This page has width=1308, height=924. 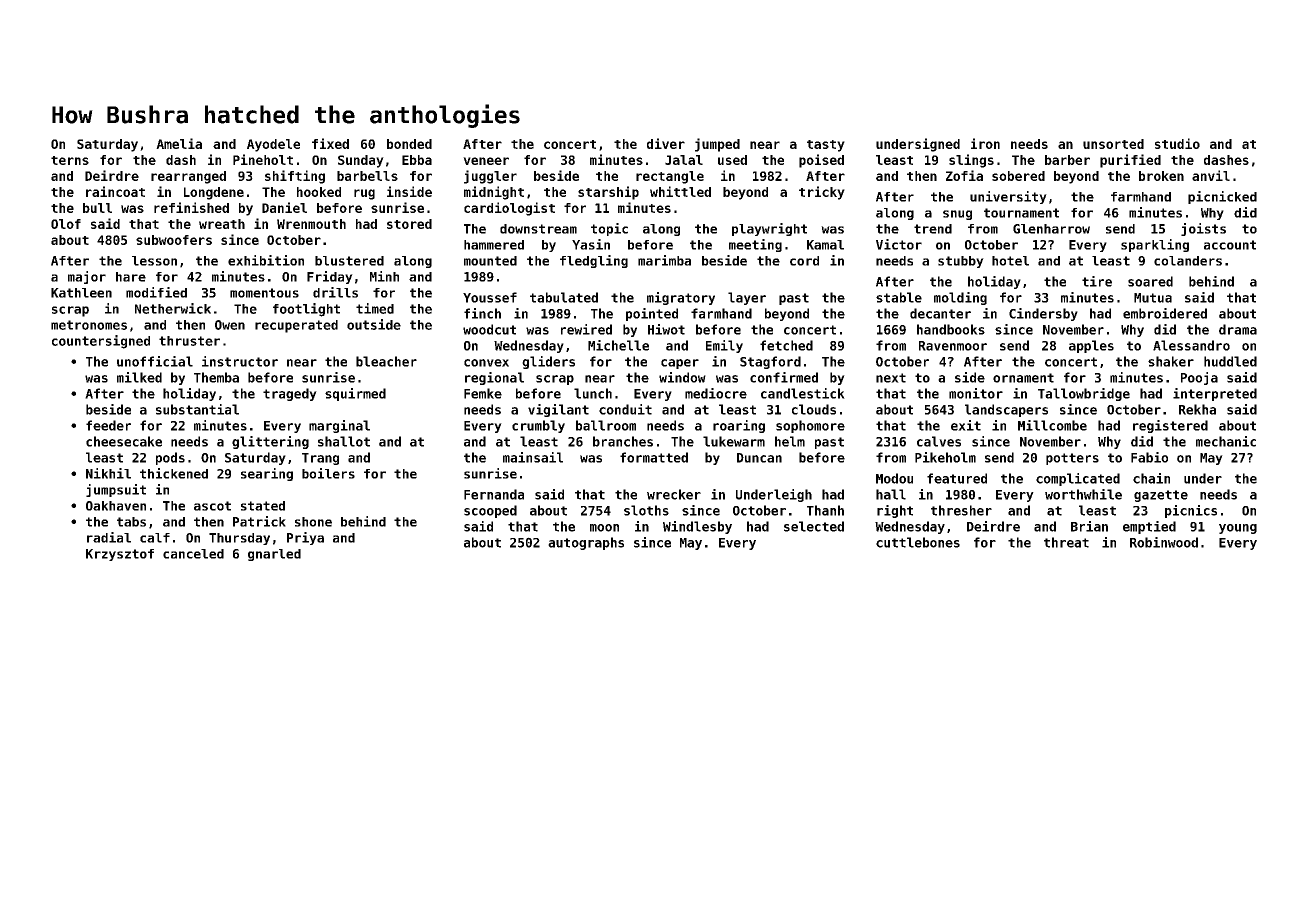 I want to click on Krzysztof, so click(x=120, y=555).
